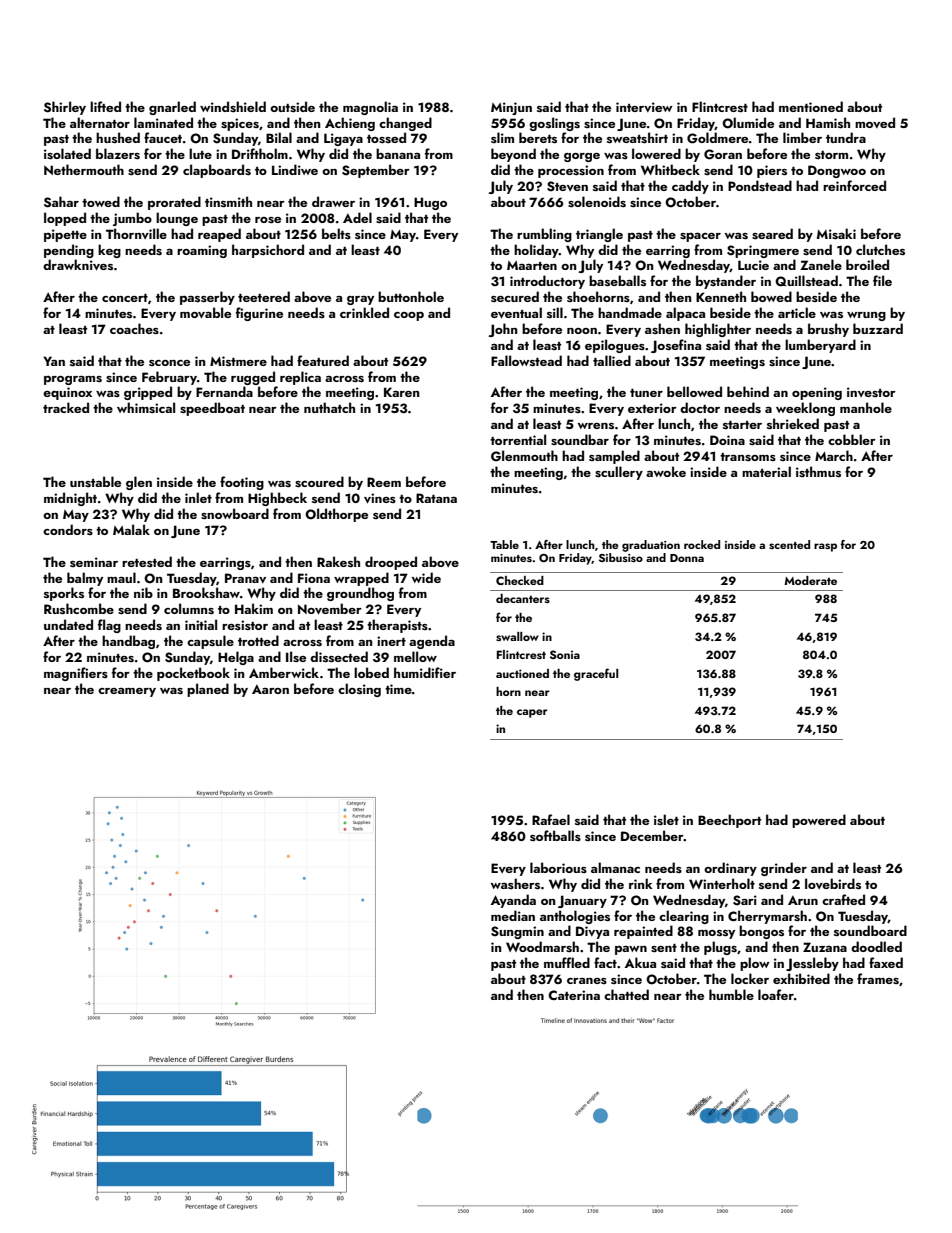 This document has width=952, height=1233. What do you see at coordinates (127, 692) in the document?
I see `creamery` at bounding box center [127, 692].
